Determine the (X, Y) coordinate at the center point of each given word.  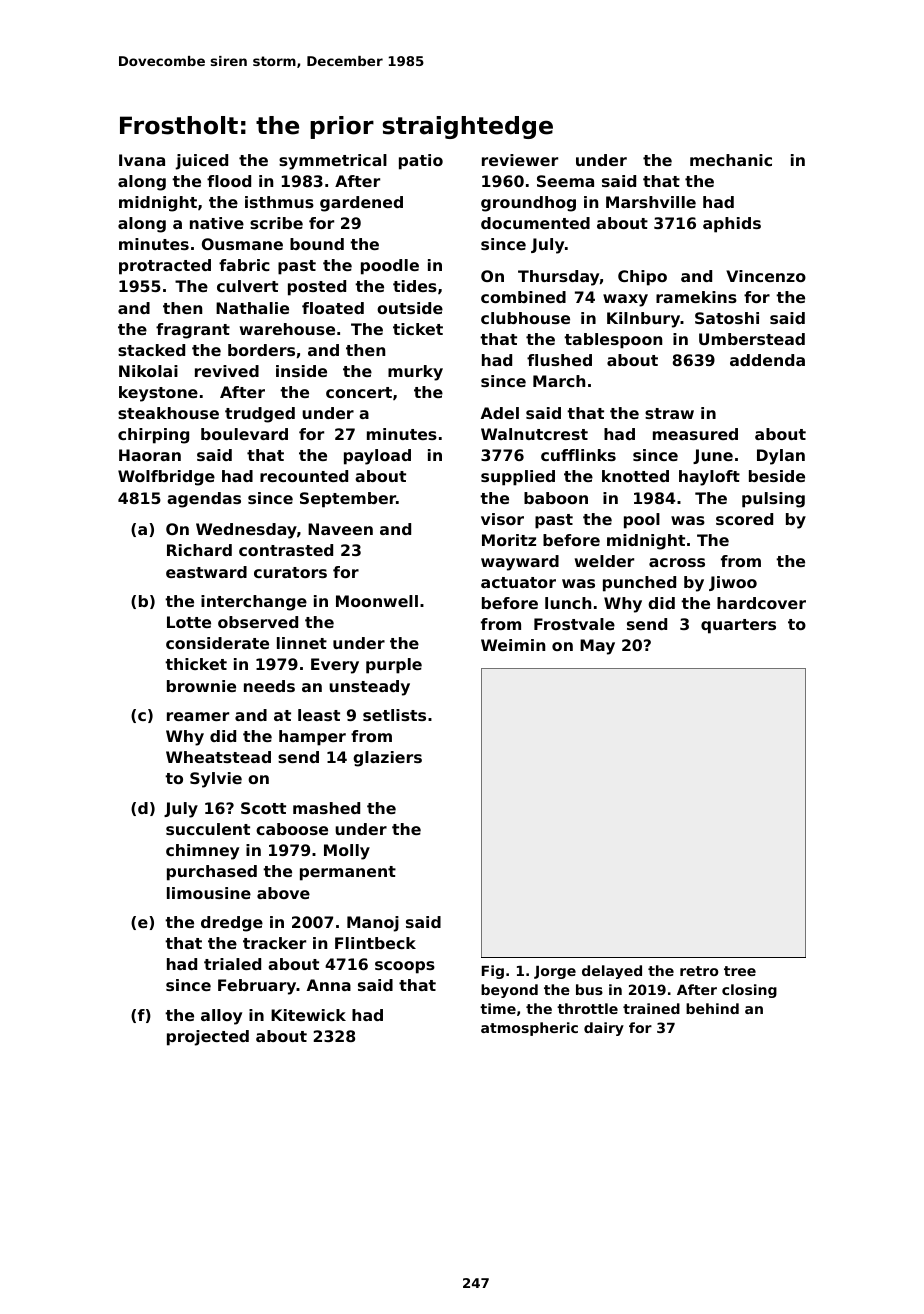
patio (421, 162)
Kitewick (308, 1015)
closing (749, 991)
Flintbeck (375, 943)
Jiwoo (733, 583)
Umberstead (752, 339)
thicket (196, 664)
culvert (247, 286)
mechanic (731, 160)
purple (394, 666)
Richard (199, 550)
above (283, 893)
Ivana (142, 160)
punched (639, 584)
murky (415, 373)
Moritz (509, 540)
